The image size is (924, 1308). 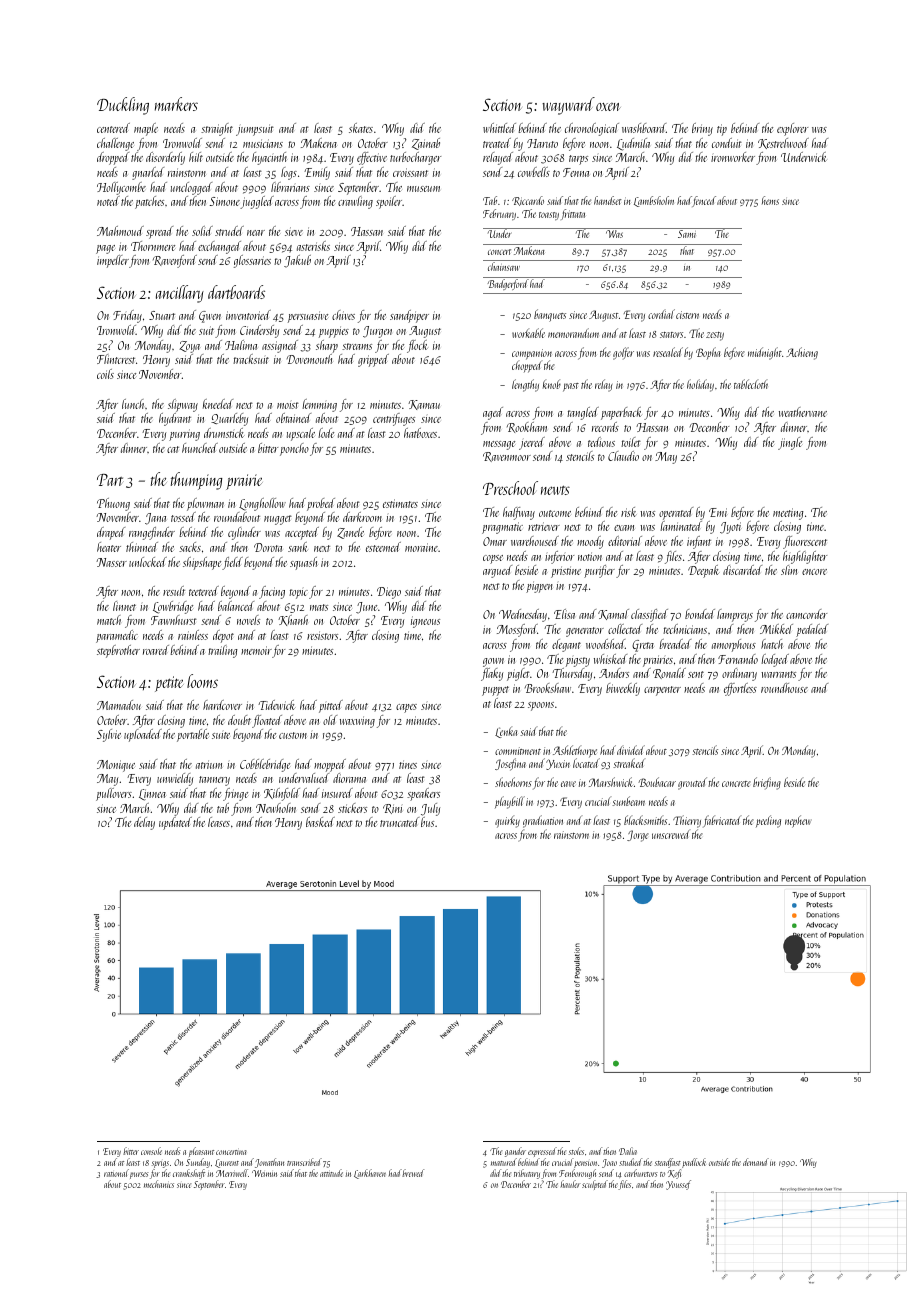 What do you see at coordinates (803, 412) in the screenshot?
I see `weathervane` at bounding box center [803, 412].
